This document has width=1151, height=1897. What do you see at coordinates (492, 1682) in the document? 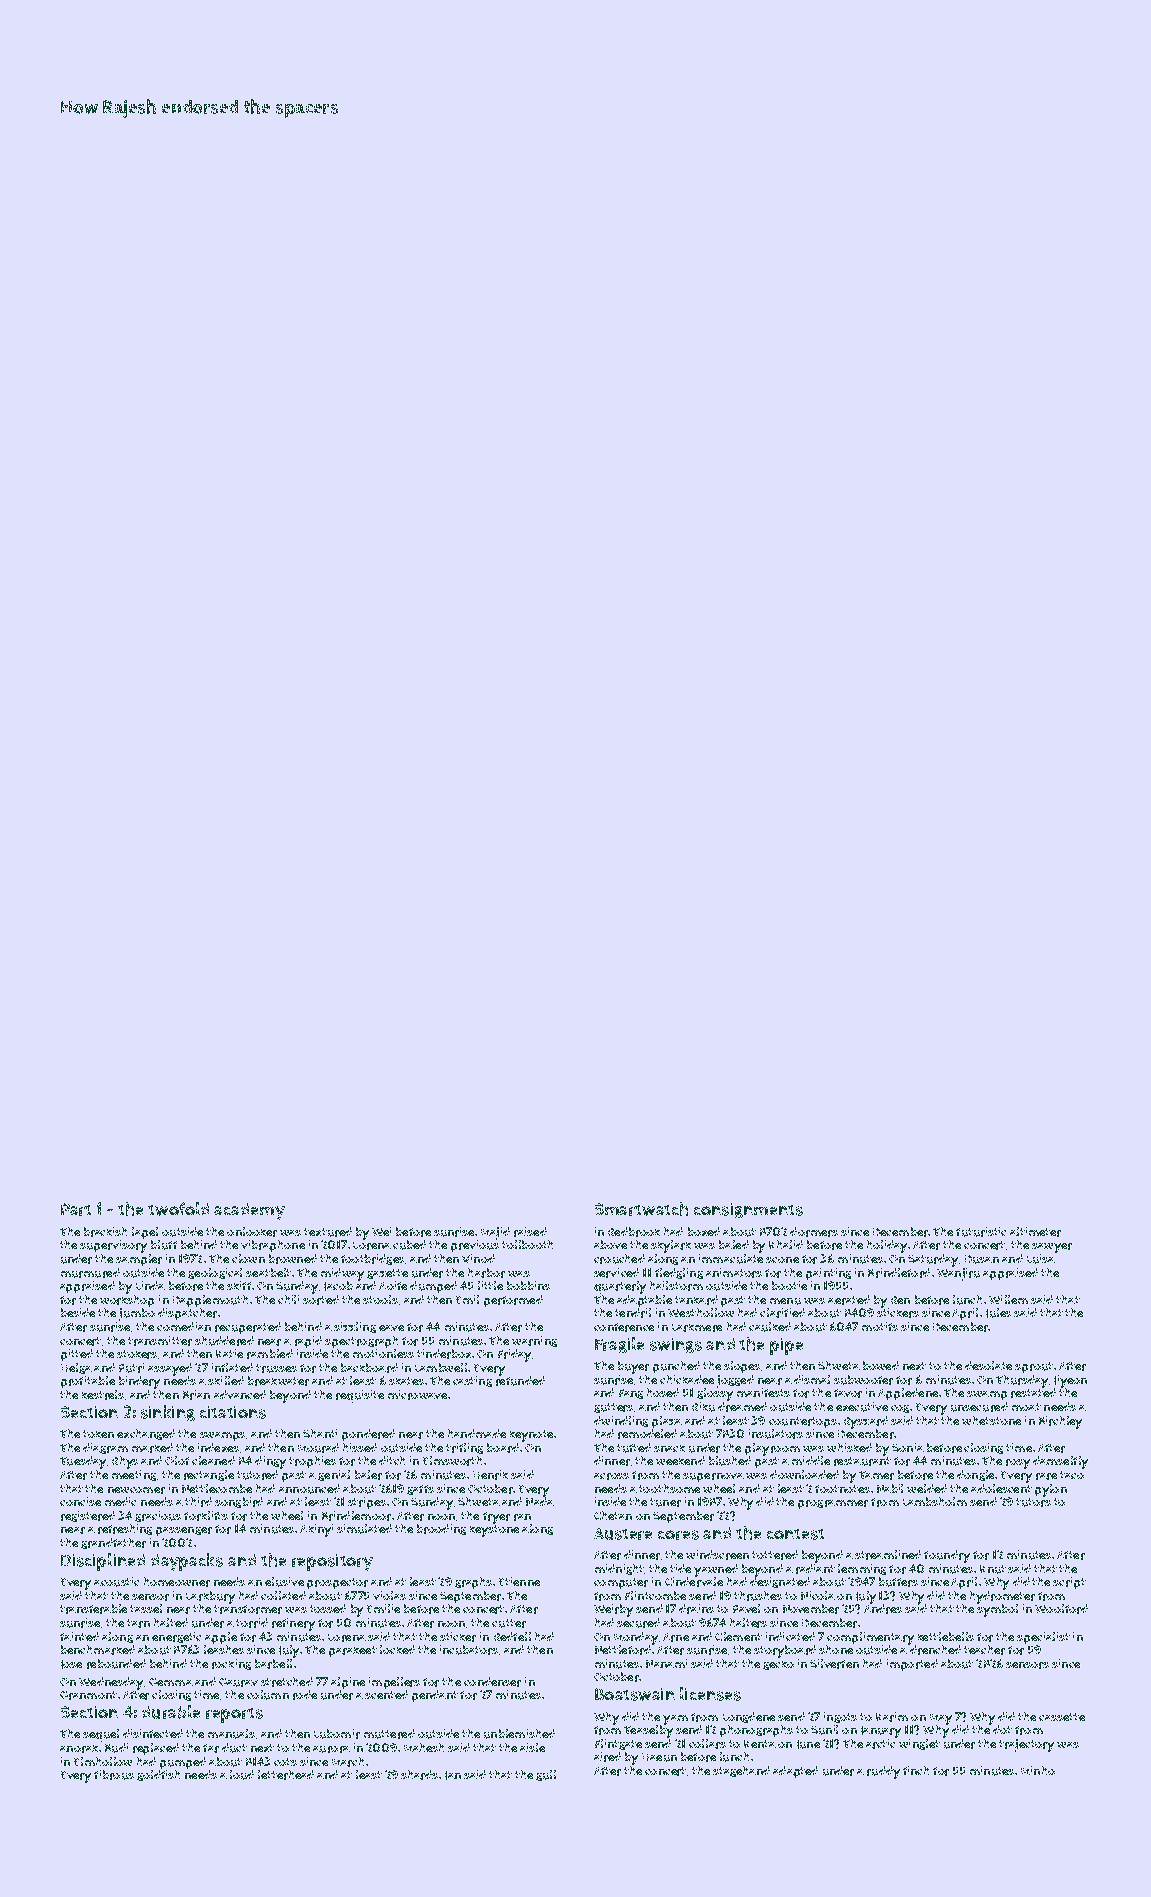
I see `condenser` at bounding box center [492, 1682].
